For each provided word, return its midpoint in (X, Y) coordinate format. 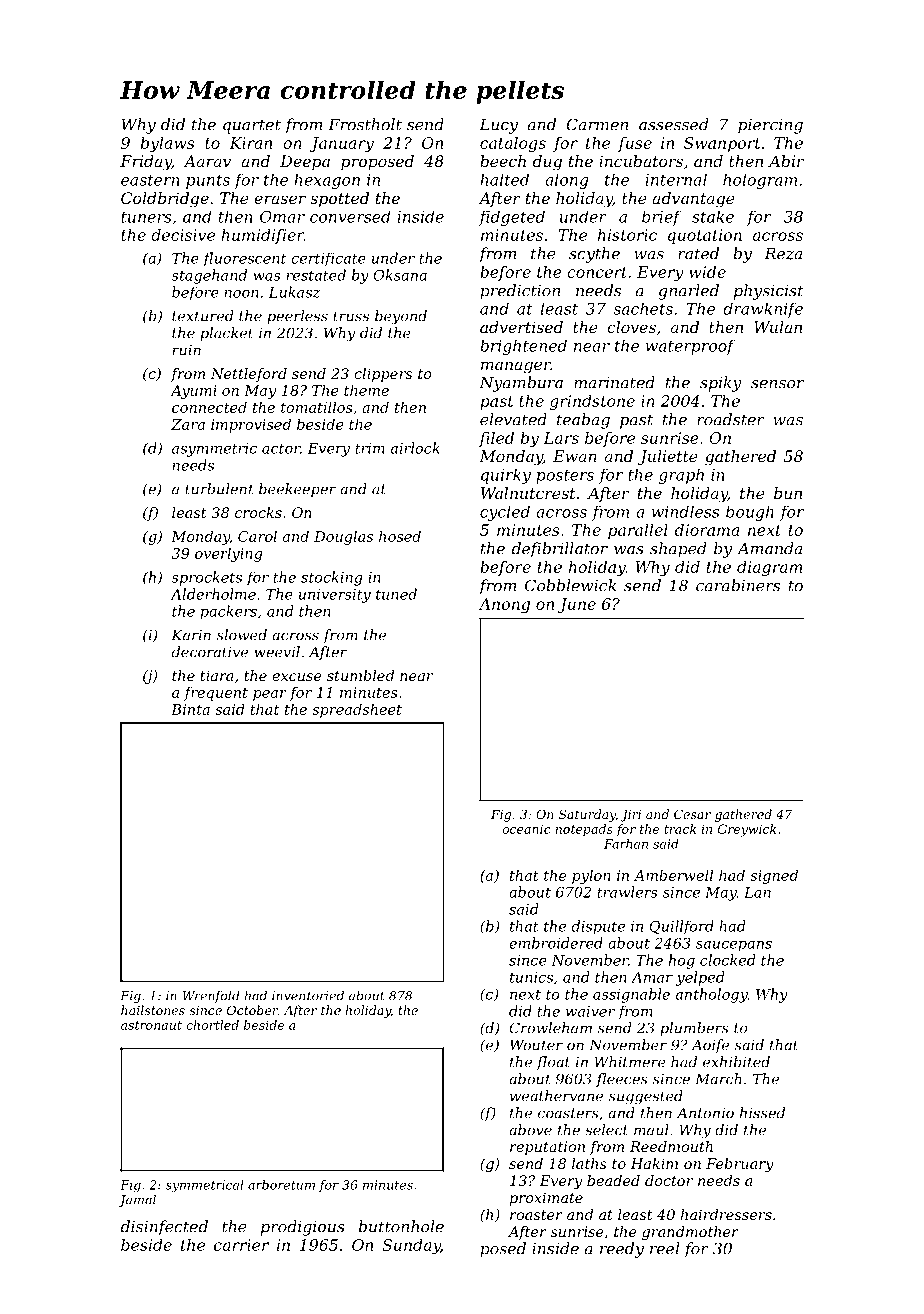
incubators (641, 161)
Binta (190, 709)
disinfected (164, 1228)
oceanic (526, 829)
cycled (505, 513)
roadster (731, 419)
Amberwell (673, 875)
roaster (536, 1215)
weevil (277, 652)
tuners (146, 217)
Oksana (400, 275)
